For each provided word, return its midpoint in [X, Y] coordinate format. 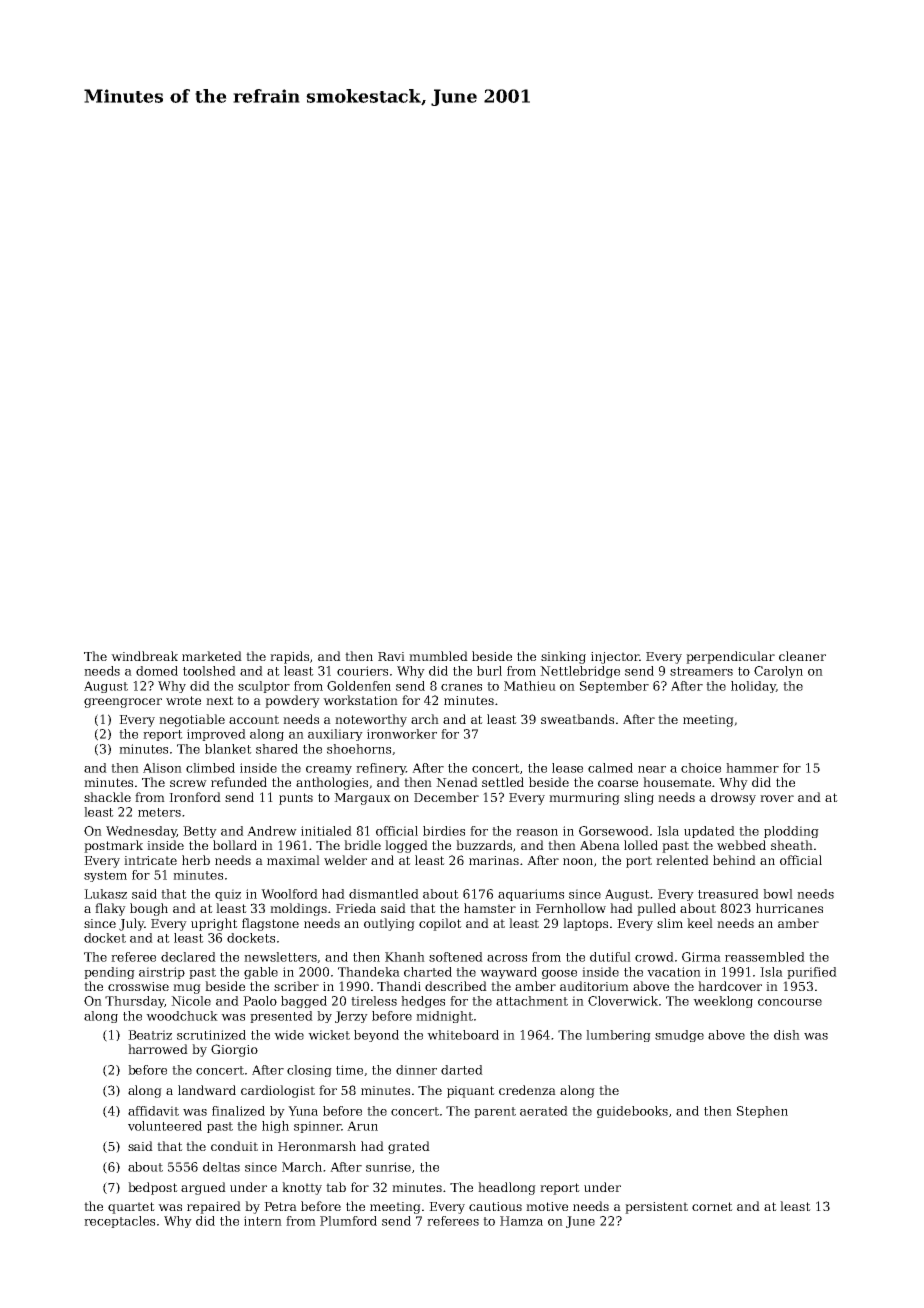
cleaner [802, 656]
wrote [183, 700]
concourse [790, 1002]
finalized [238, 1111]
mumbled [438, 656]
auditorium [594, 986]
